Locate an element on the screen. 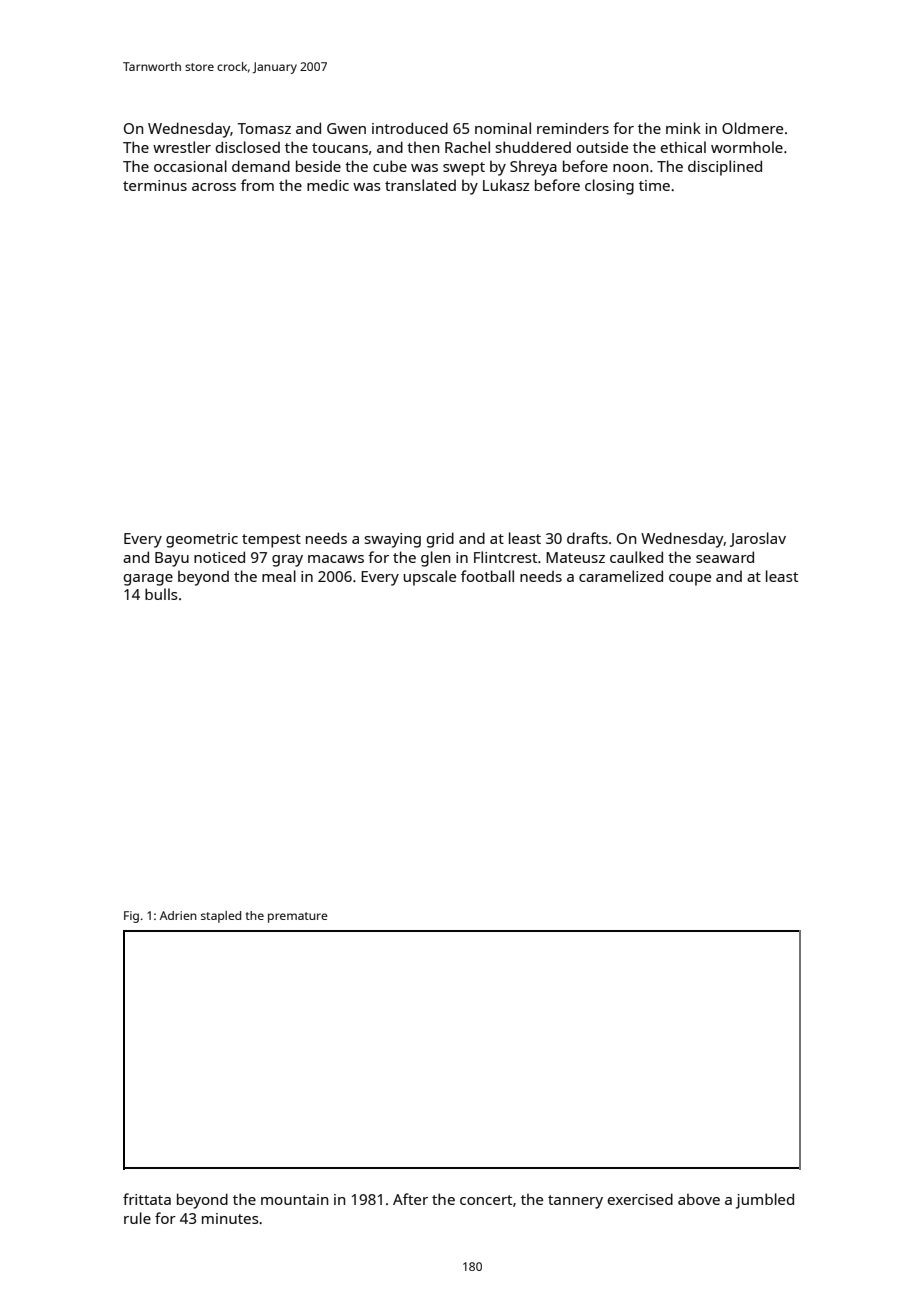 This screenshot has height=1308, width=924. bulls is located at coordinates (161, 594).
